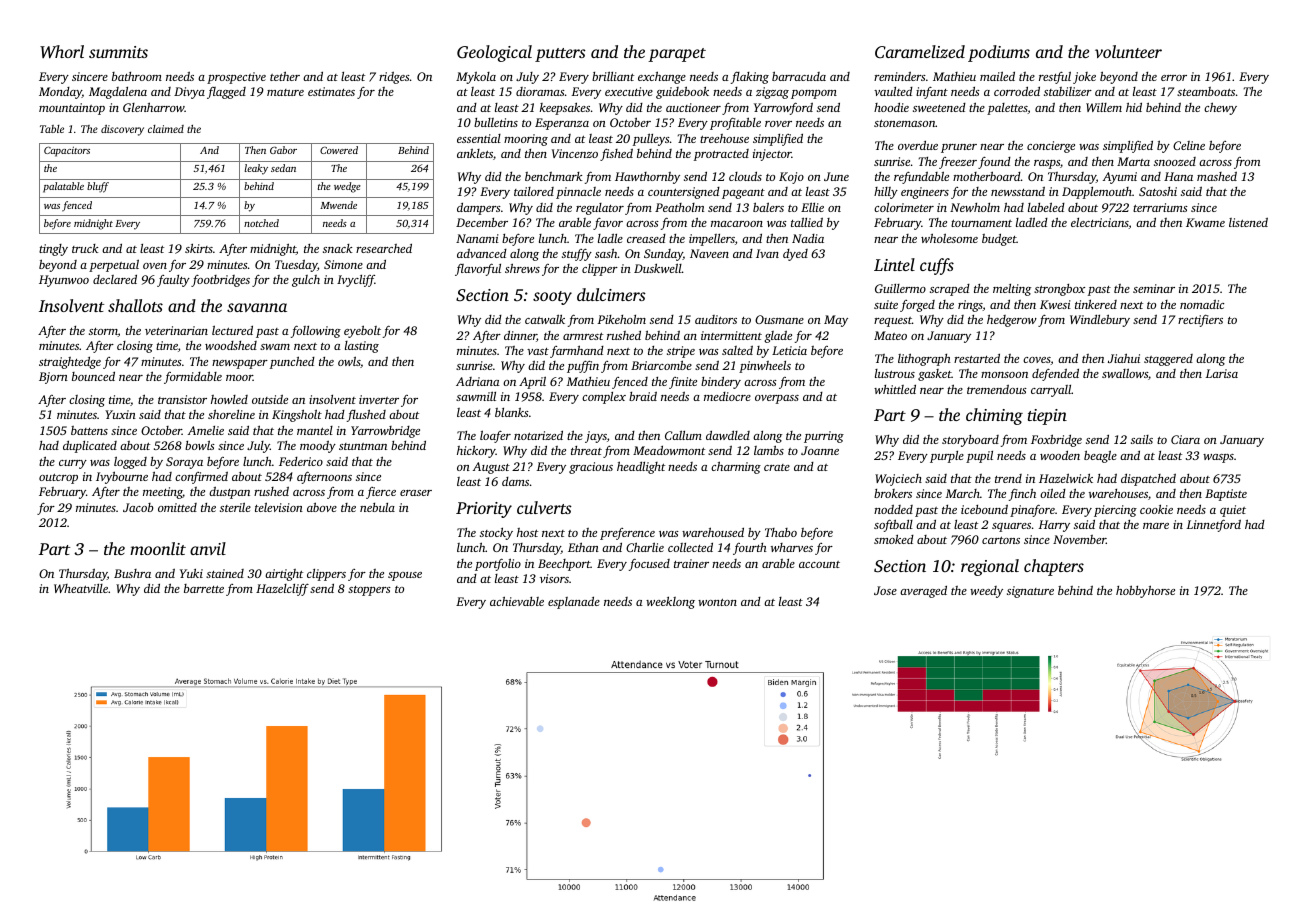 This image has width=1308, height=924. What do you see at coordinates (984, 509) in the image?
I see `icebound` at bounding box center [984, 509].
